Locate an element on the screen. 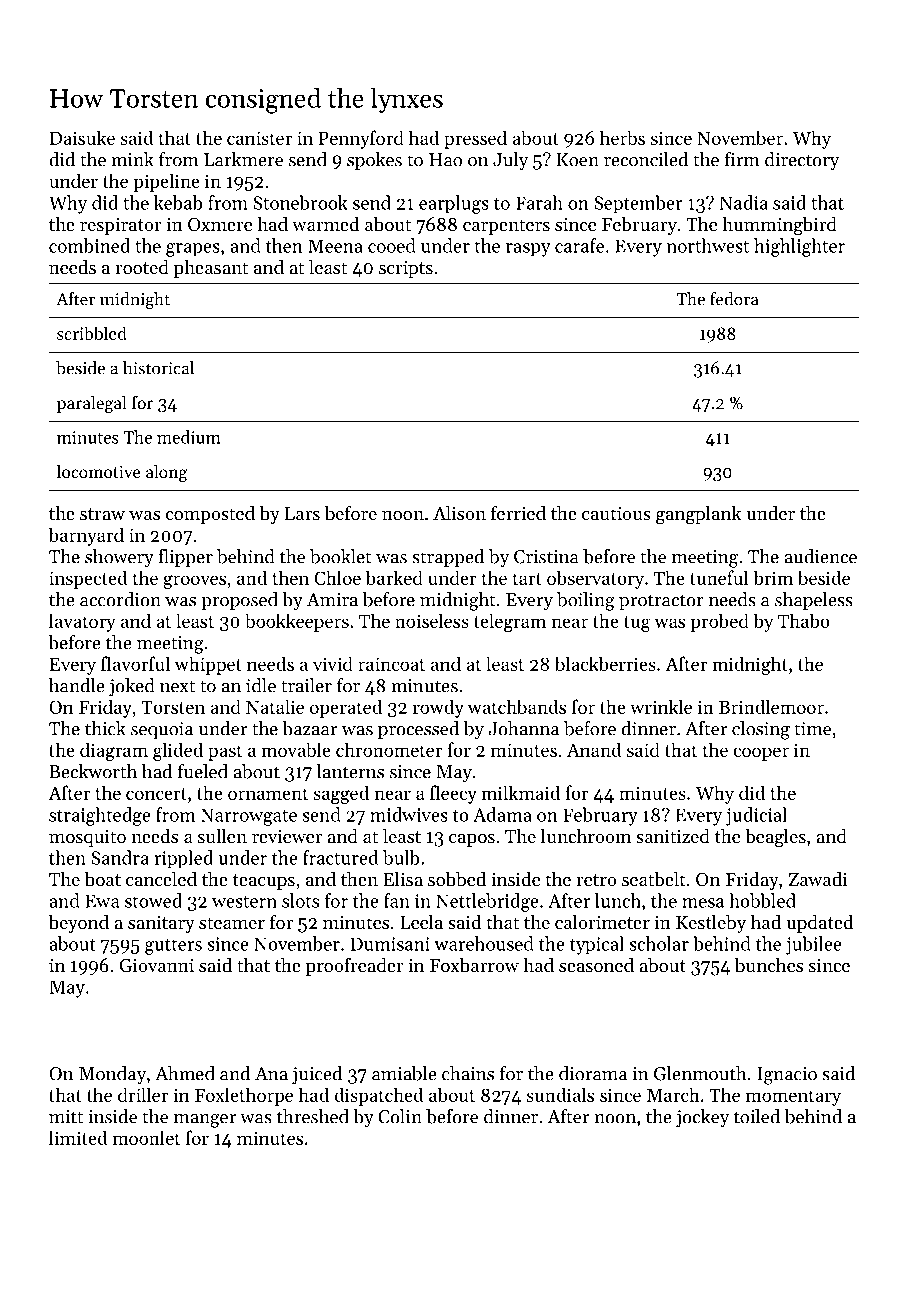 Image resolution: width=908 pixels, height=1316 pixels. operated is located at coordinates (346, 708).
